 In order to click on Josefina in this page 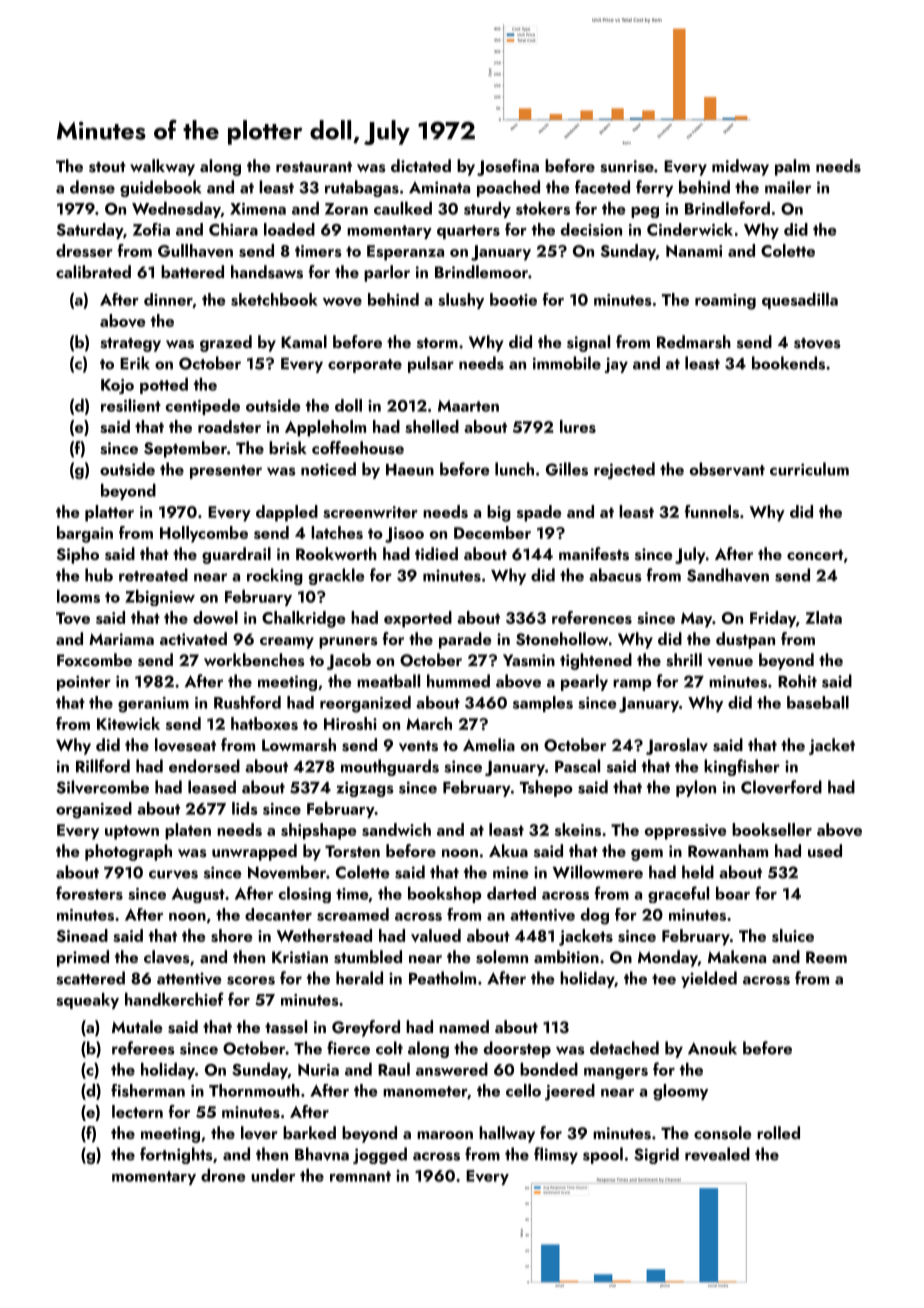, I will do `click(508, 167)`.
